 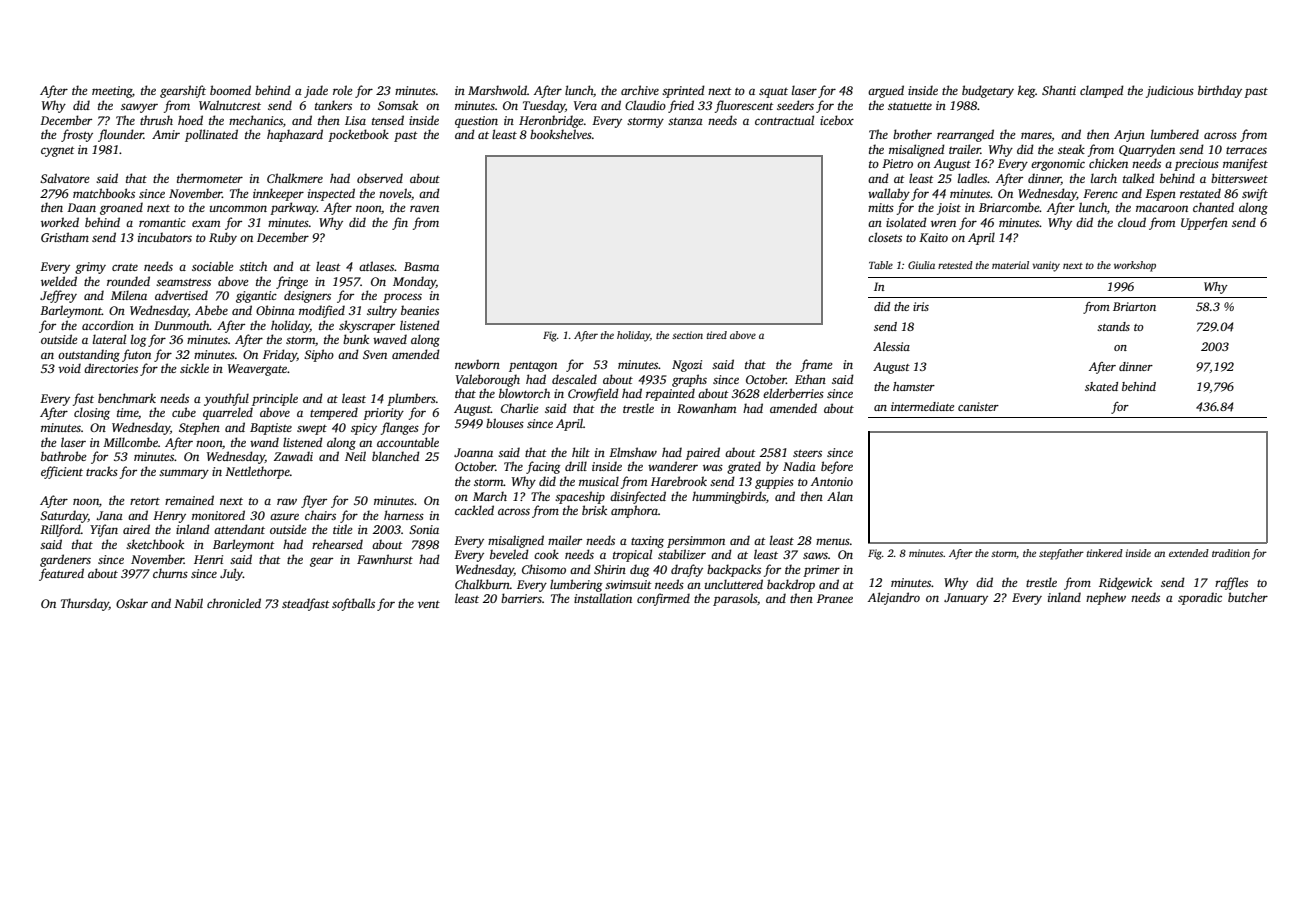 I want to click on pentagon, so click(x=533, y=367).
